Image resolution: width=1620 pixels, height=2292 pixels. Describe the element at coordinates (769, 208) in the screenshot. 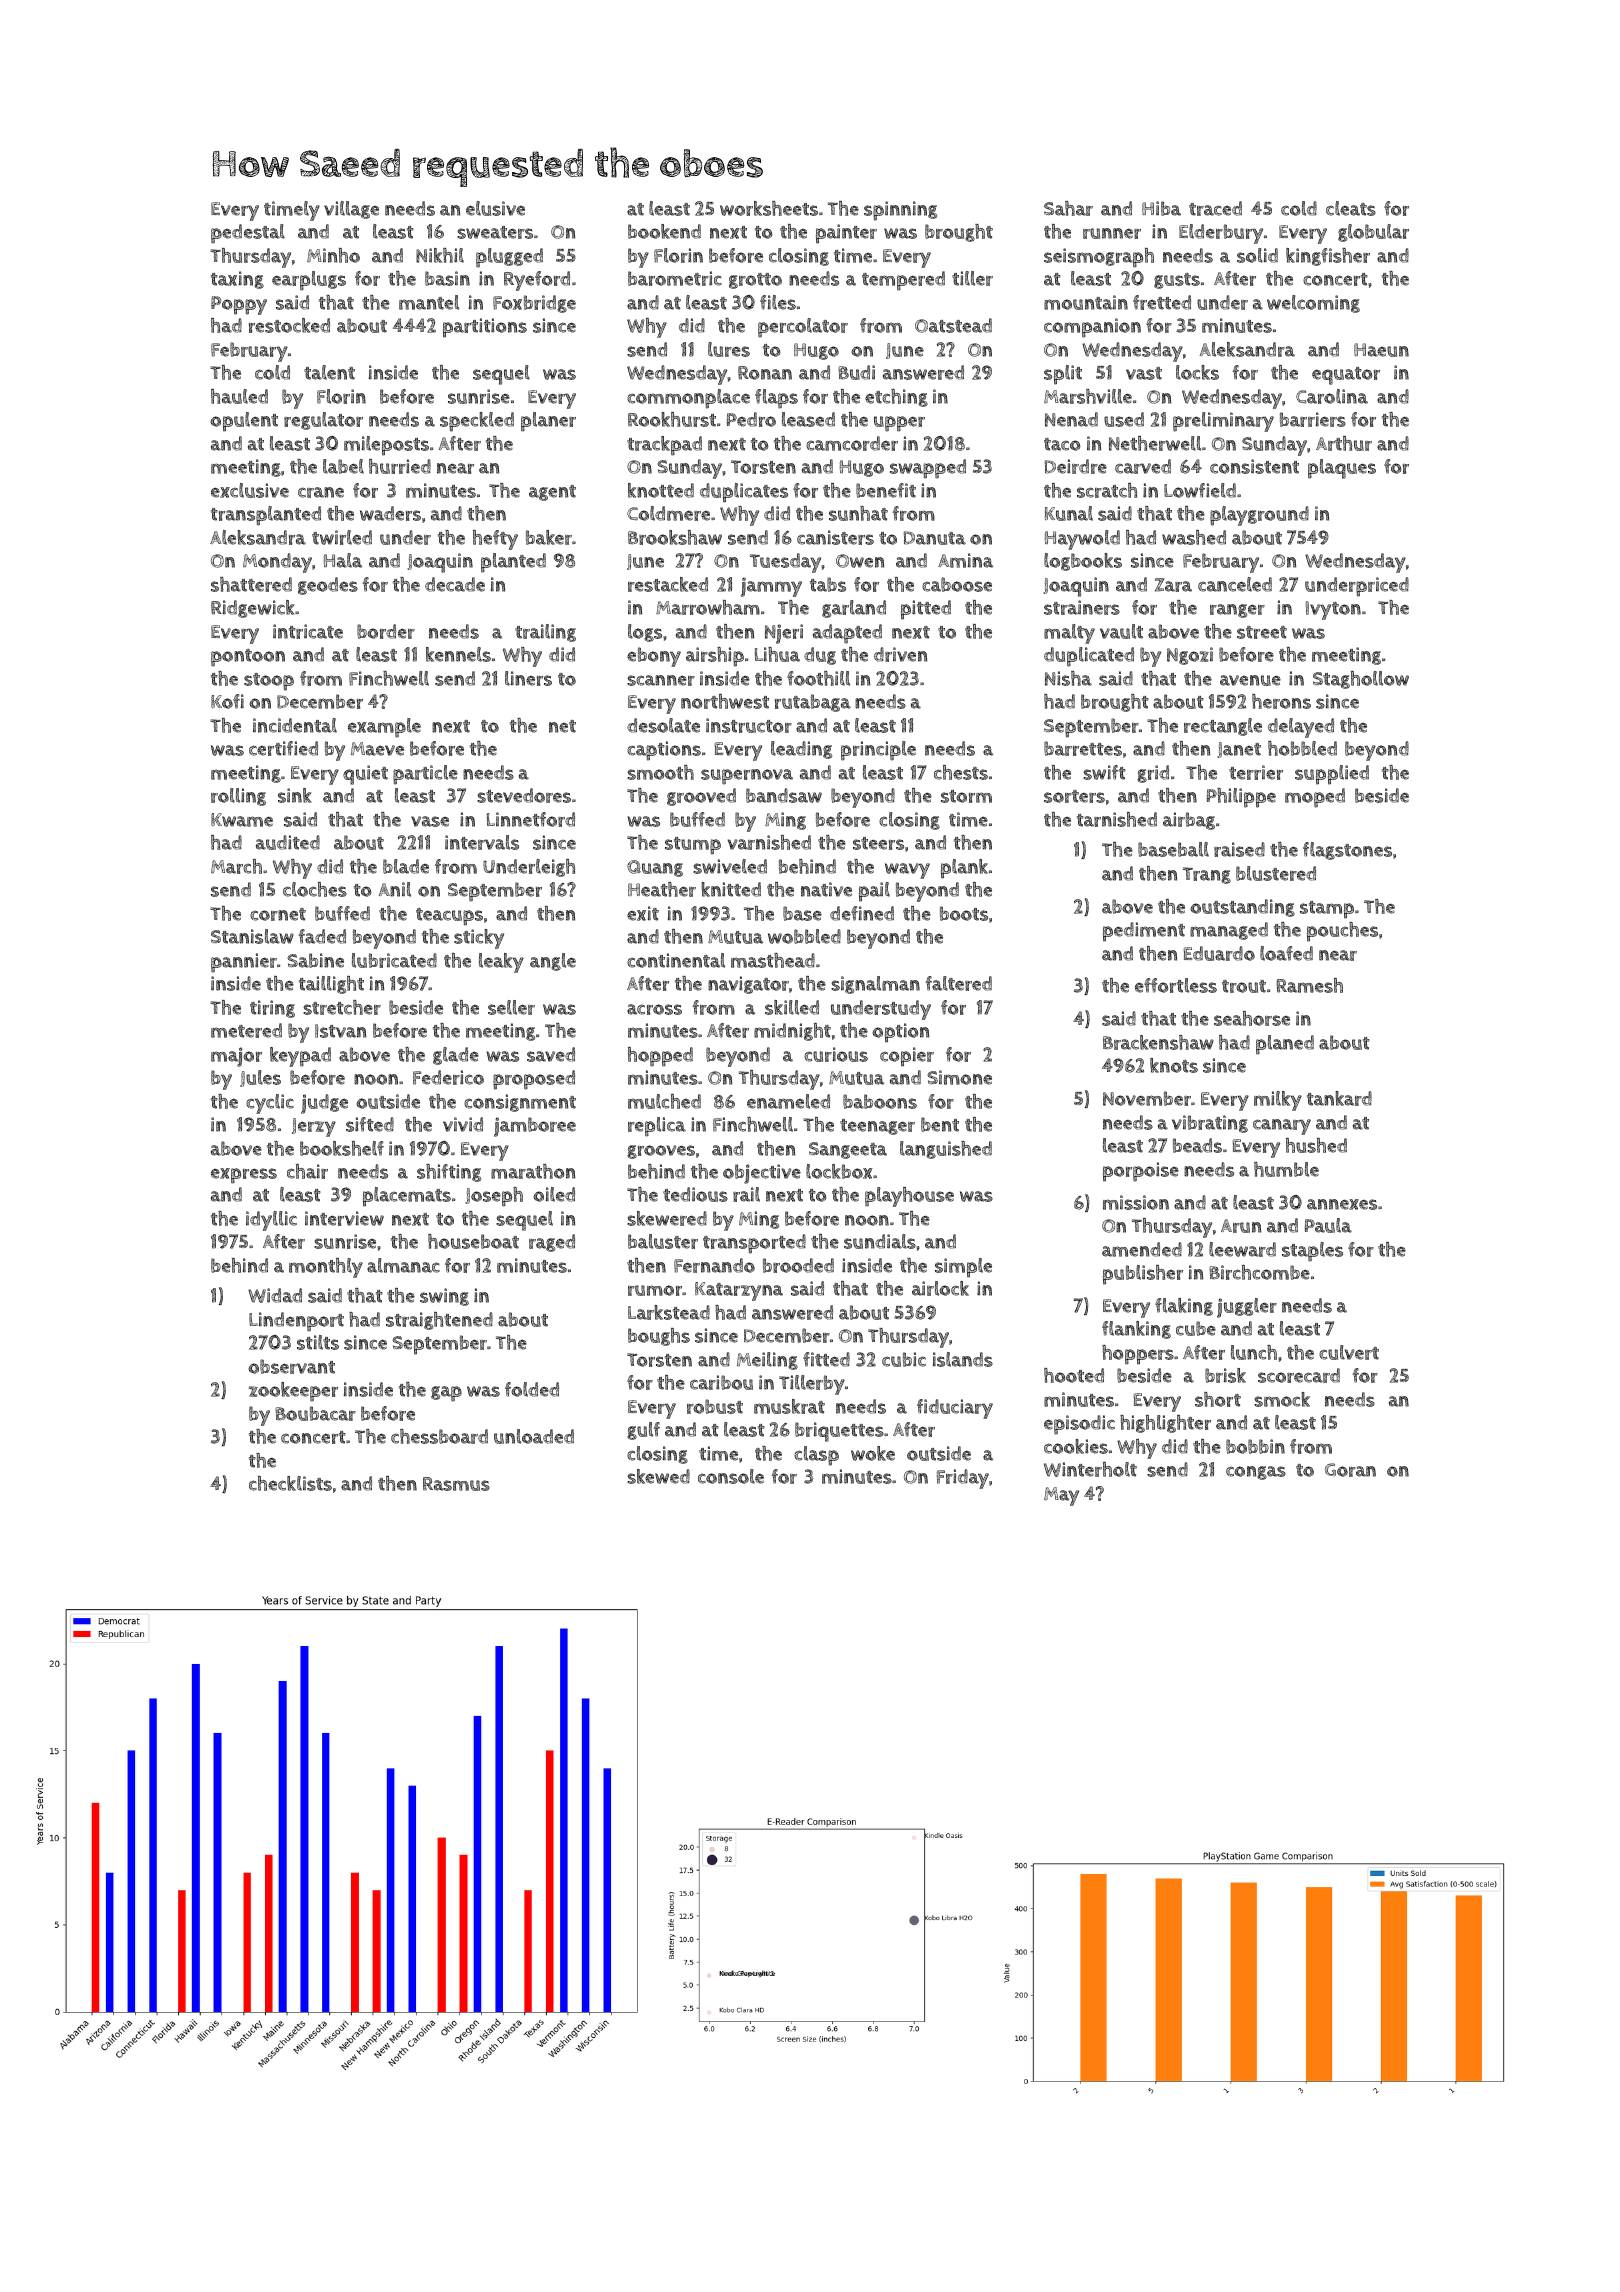

I see `worksheets` at that location.
